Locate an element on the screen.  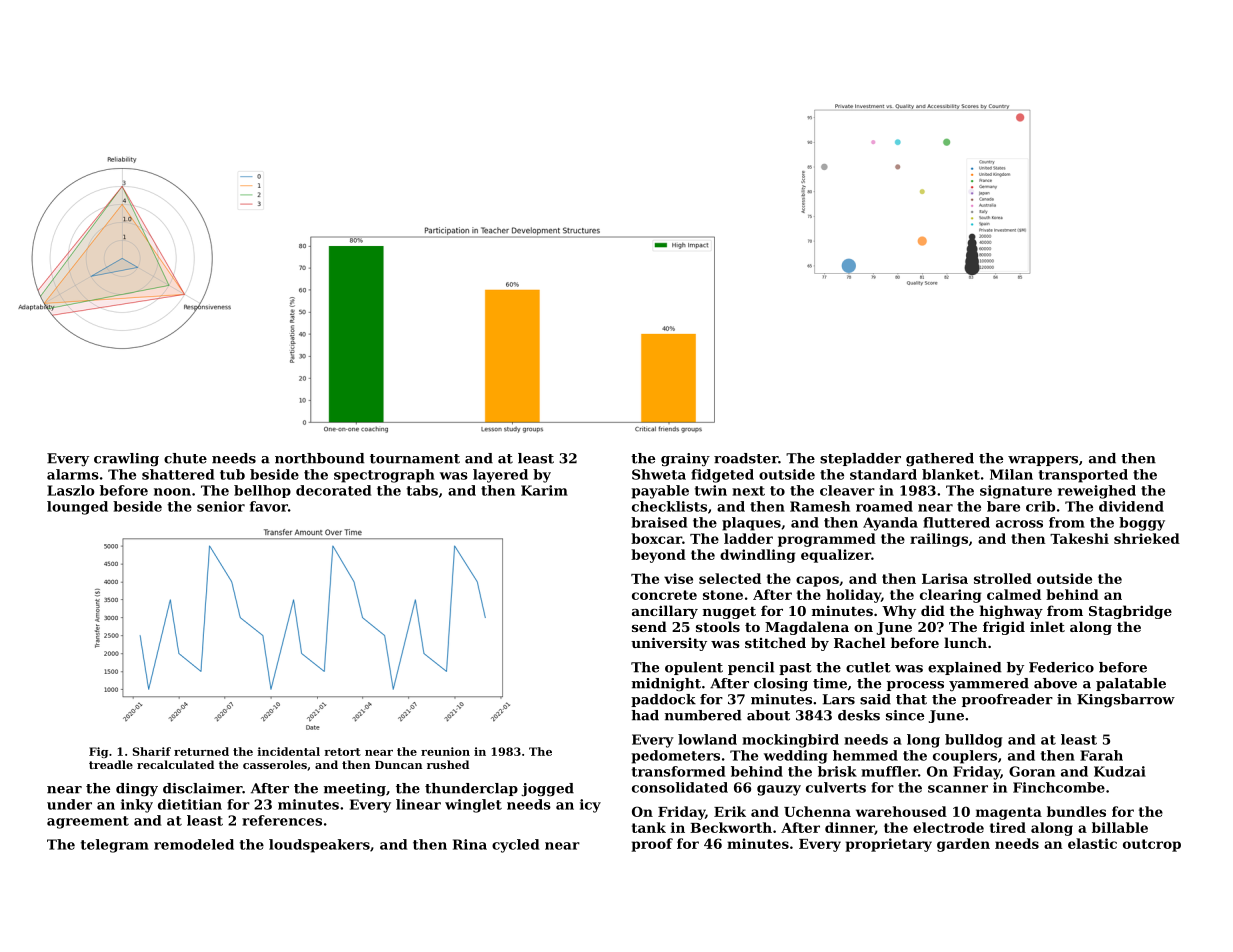
send is located at coordinates (649, 626).
